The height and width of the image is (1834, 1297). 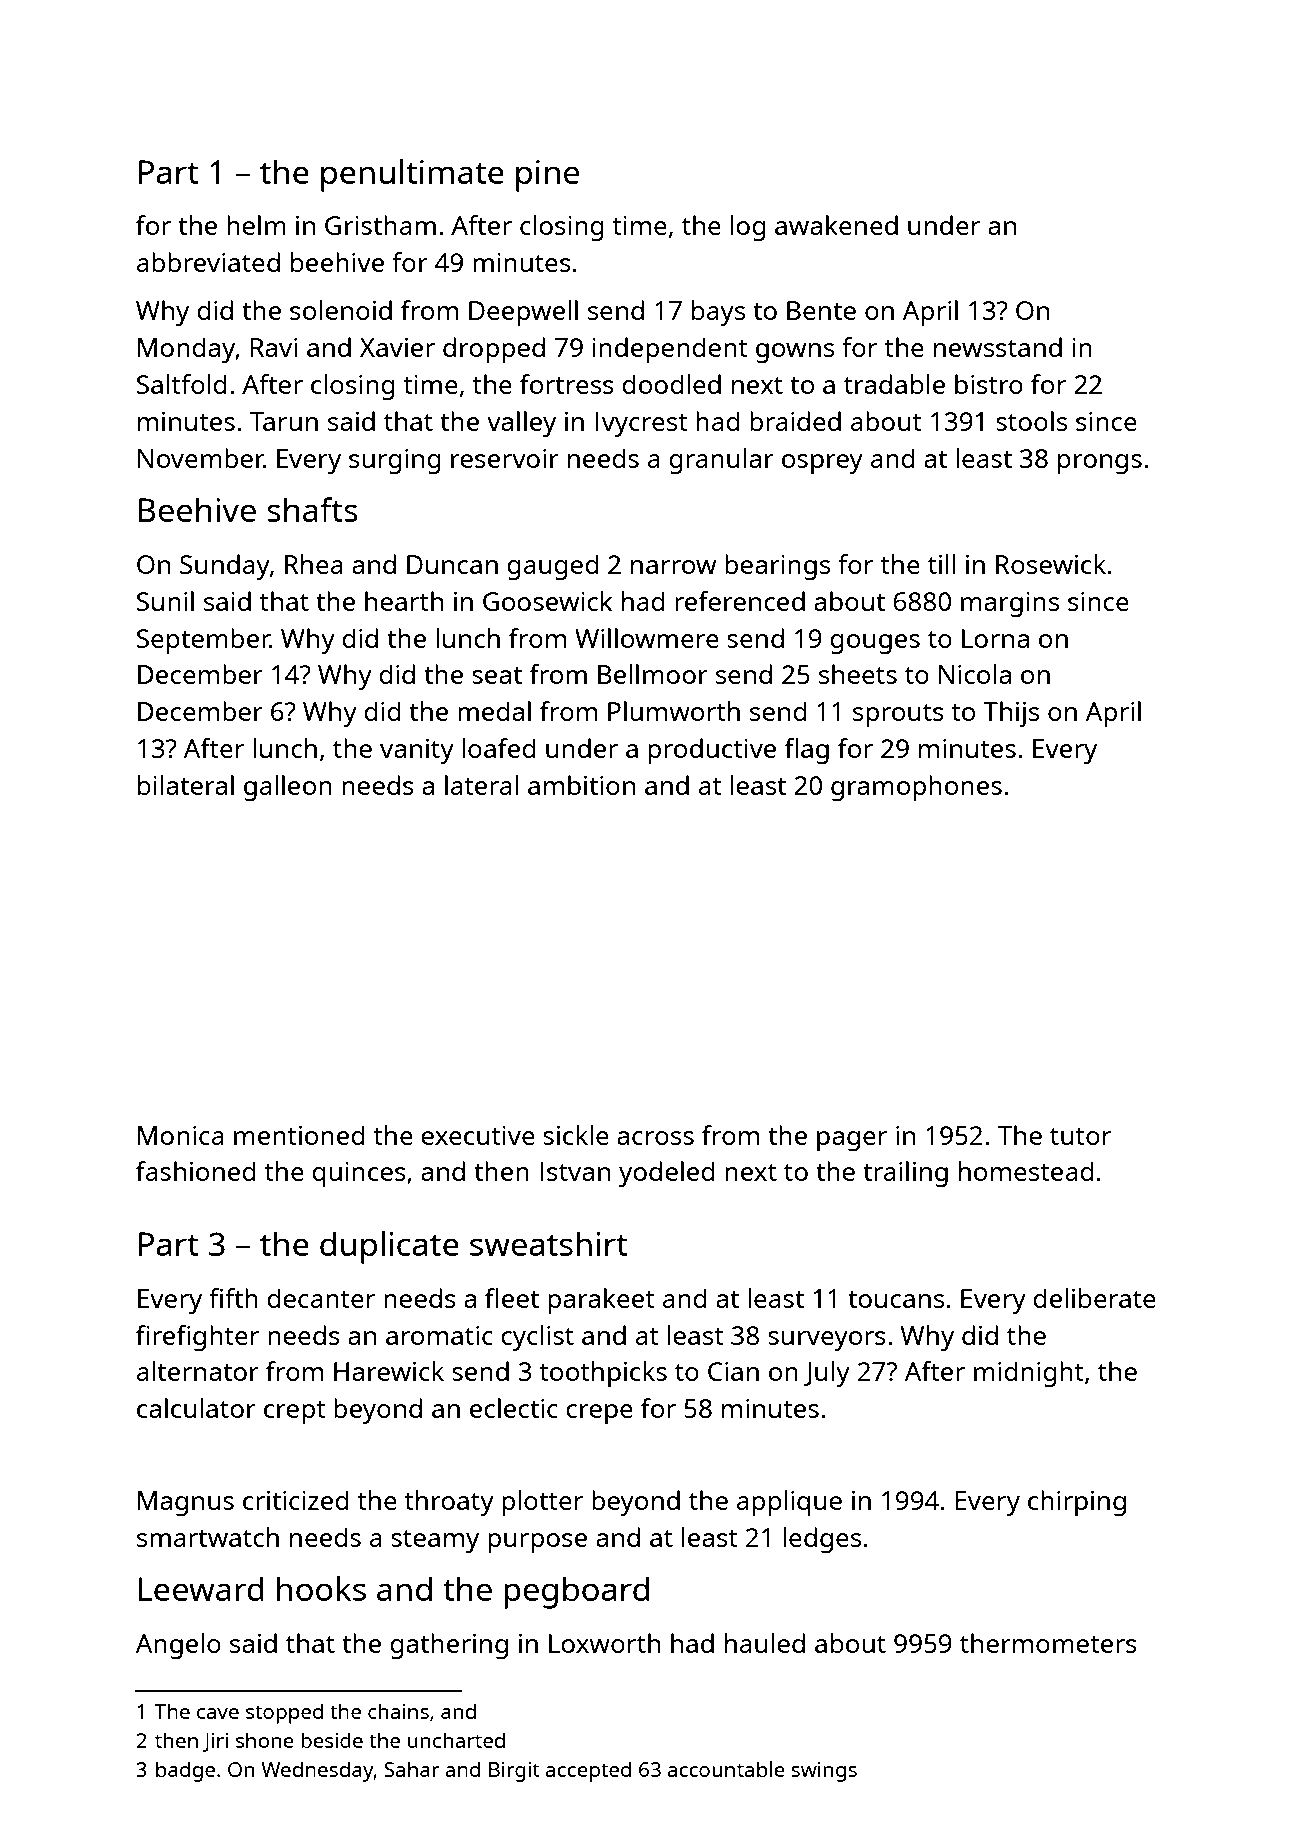 What do you see at coordinates (916, 788) in the image?
I see `gramophones` at bounding box center [916, 788].
